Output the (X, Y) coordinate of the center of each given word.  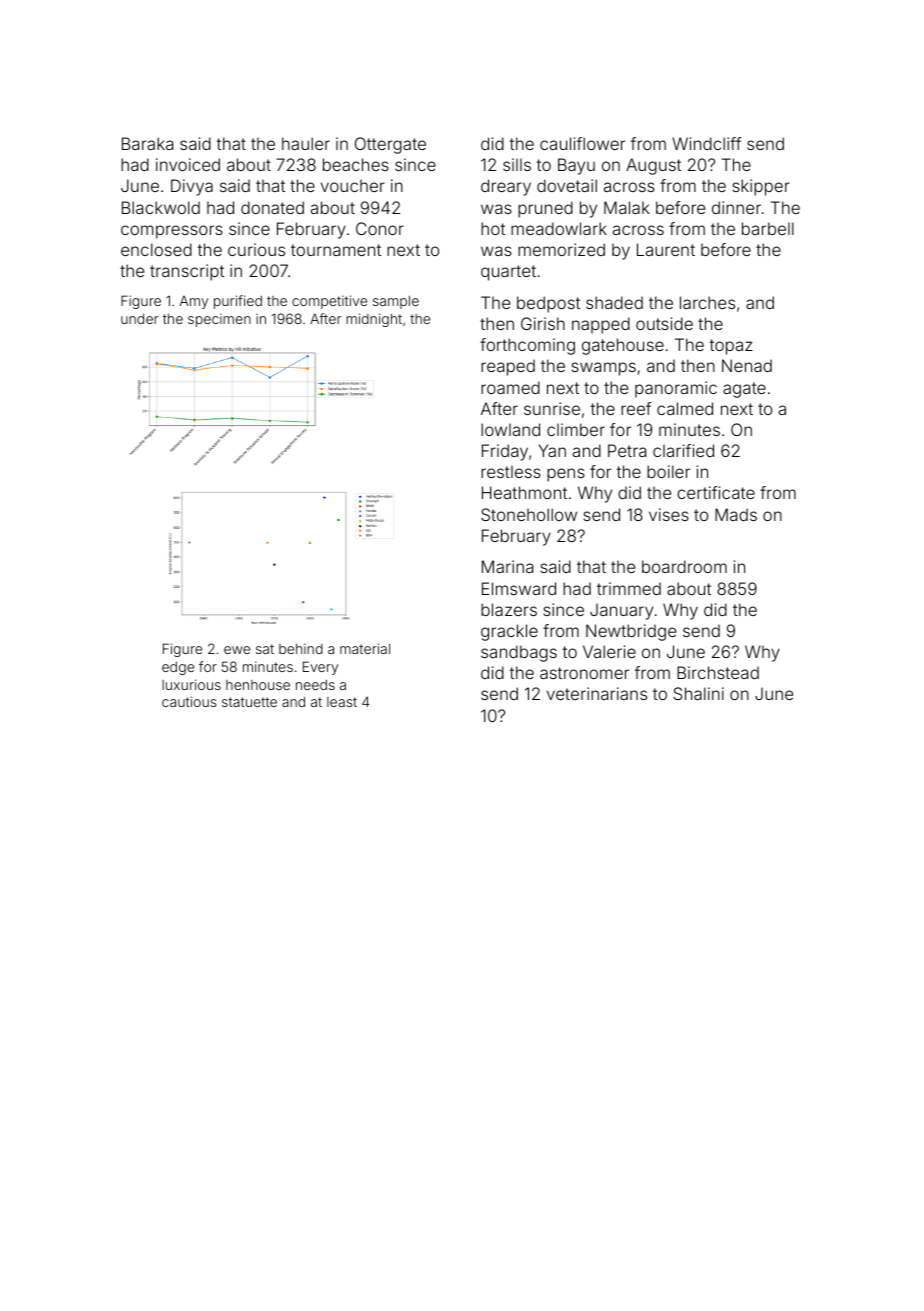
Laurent (666, 249)
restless (511, 472)
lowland (510, 429)
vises (669, 514)
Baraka (147, 143)
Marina (507, 566)
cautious (189, 701)
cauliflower (582, 143)
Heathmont (524, 492)
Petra (627, 450)
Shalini (698, 693)
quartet (508, 273)
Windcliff (706, 143)
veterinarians (597, 693)
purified (238, 302)
